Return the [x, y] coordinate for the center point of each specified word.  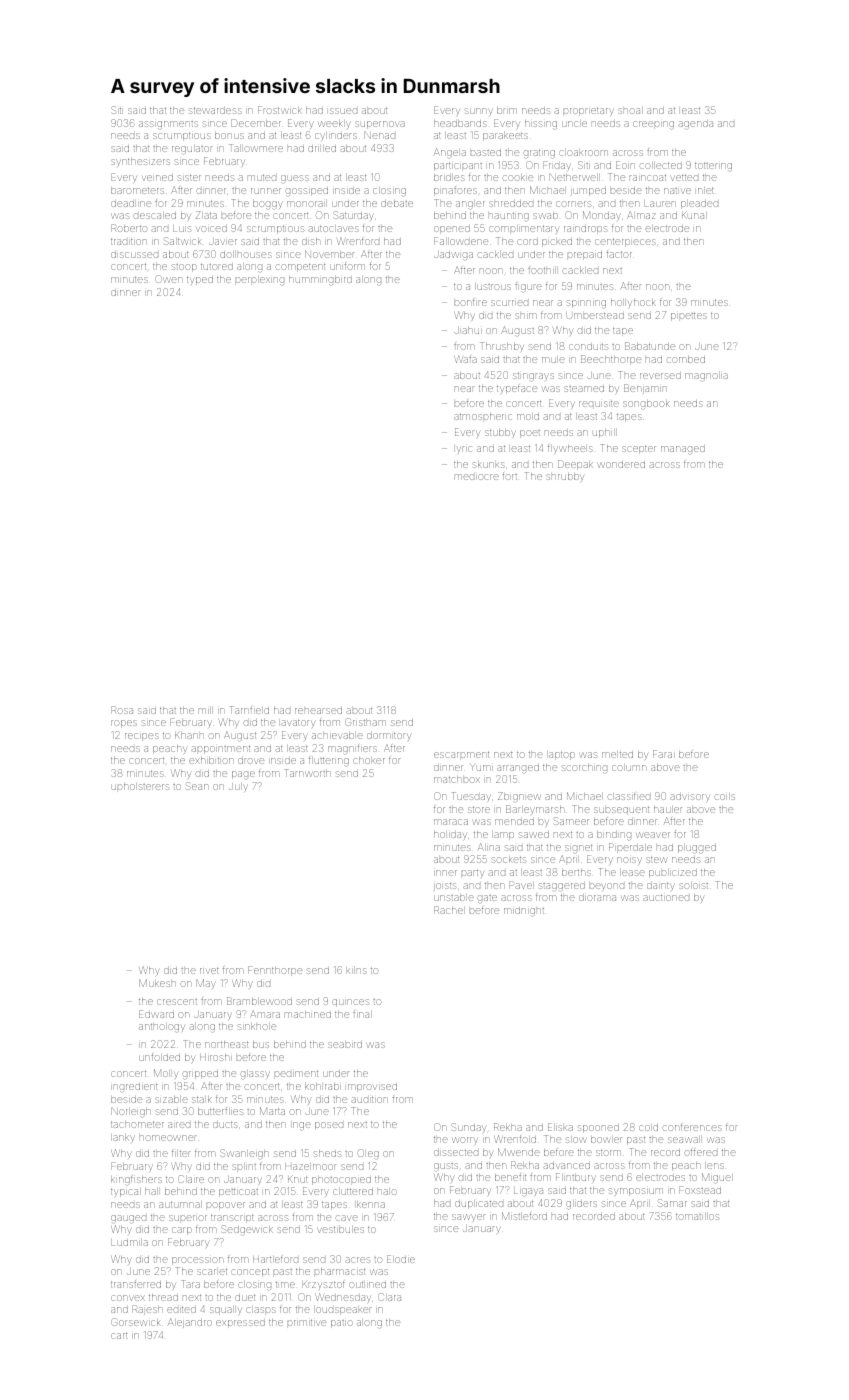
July [238, 787]
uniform [347, 266]
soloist [694, 885]
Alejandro [190, 1323]
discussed [134, 255]
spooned [598, 1129]
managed [683, 450]
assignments [168, 125]
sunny [479, 111]
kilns [356, 970]
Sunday [469, 1128]
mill [205, 710]
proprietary [589, 112]
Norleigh [130, 1112]
